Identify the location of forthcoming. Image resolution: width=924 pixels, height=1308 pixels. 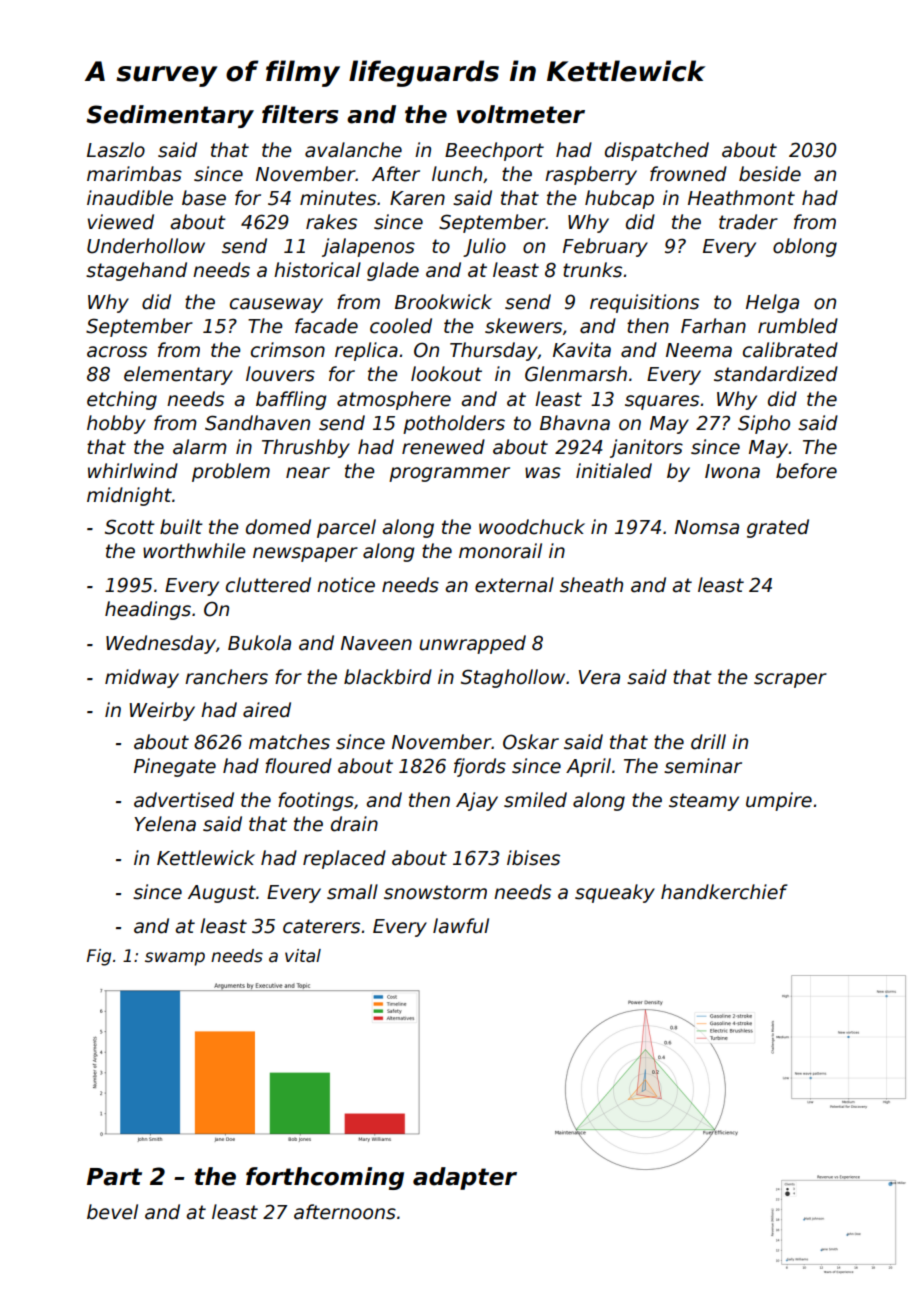
(325, 1178).
